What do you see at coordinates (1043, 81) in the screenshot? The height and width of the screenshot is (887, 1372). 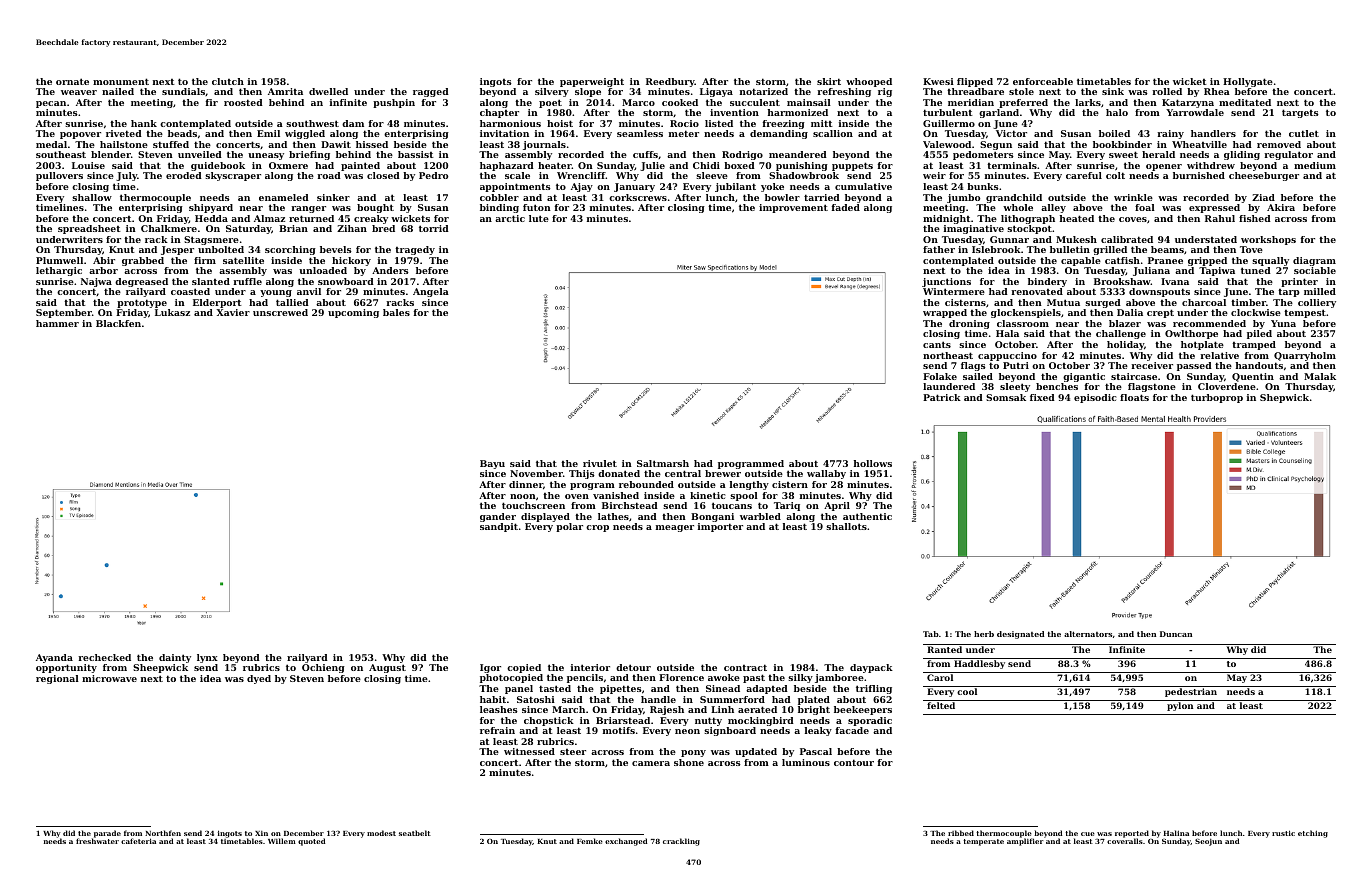 I see `enforceable` at bounding box center [1043, 81].
